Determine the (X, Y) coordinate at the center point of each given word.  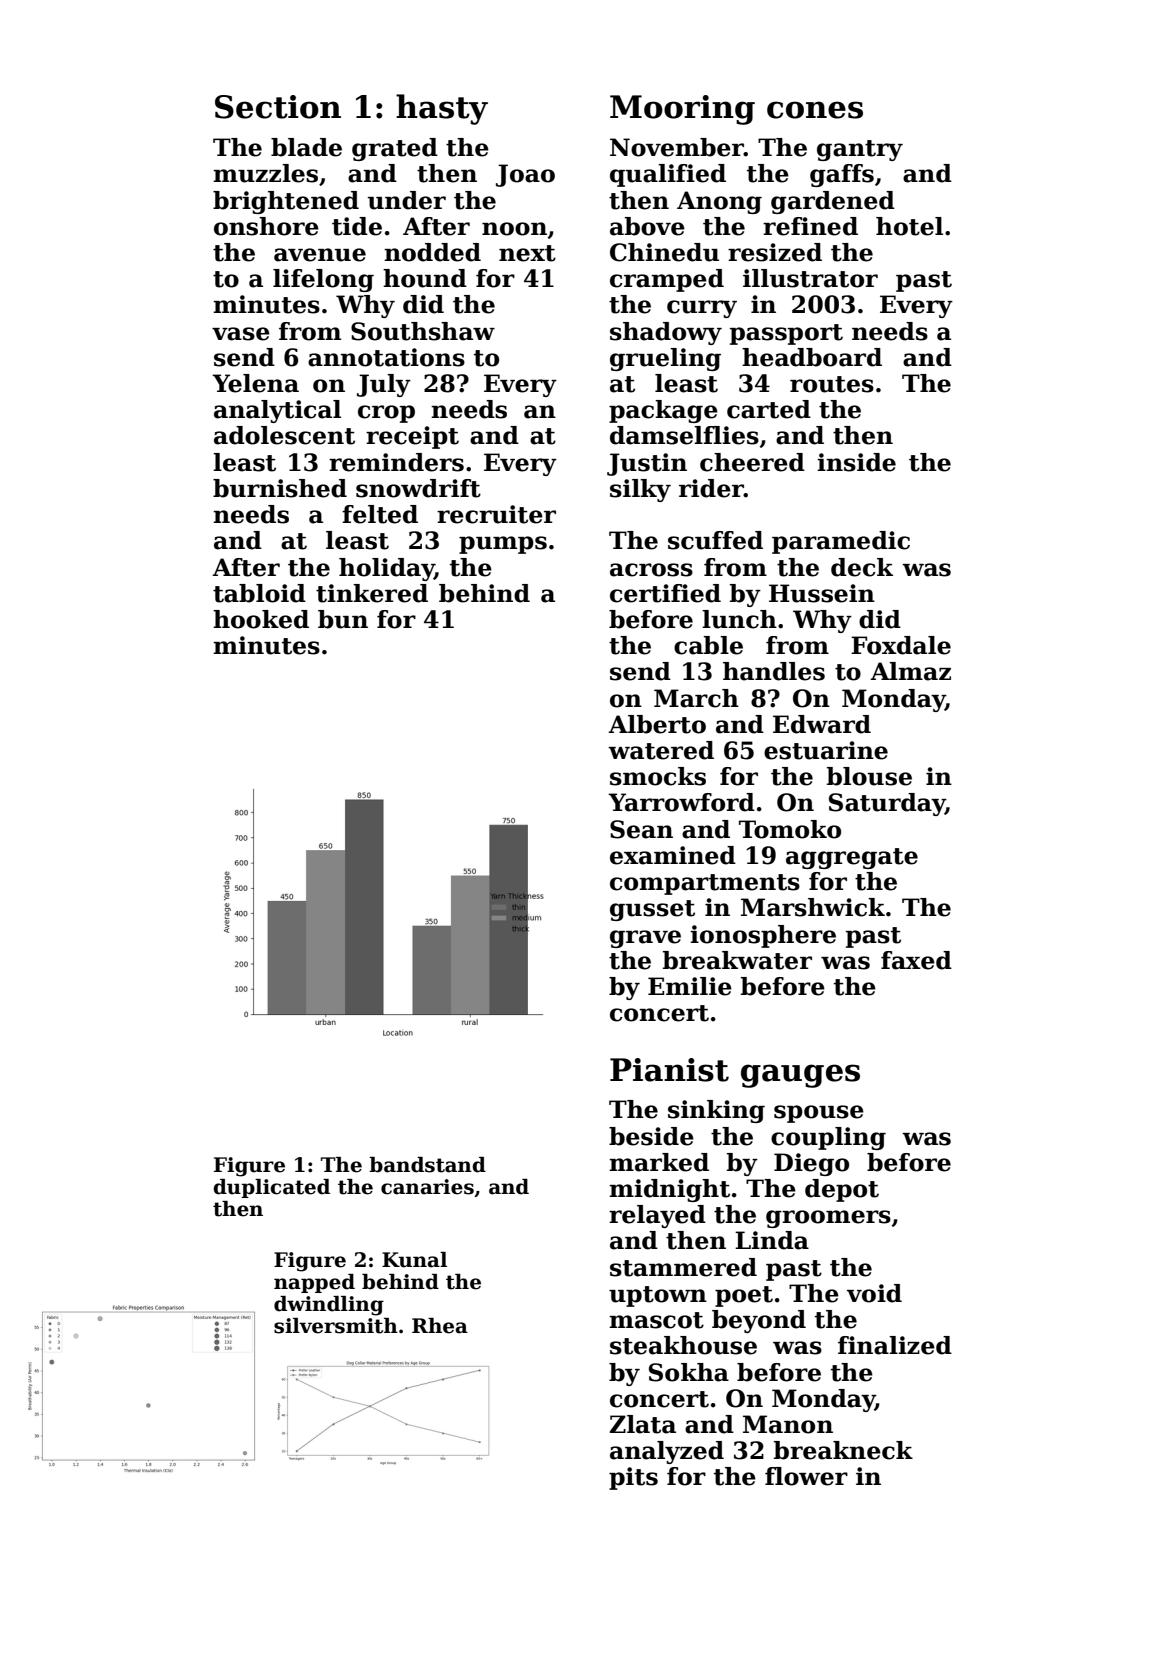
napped (314, 1283)
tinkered (372, 593)
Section (278, 107)
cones (815, 110)
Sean (641, 829)
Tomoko (790, 829)
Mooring (682, 110)
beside (651, 1136)
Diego (811, 1164)
